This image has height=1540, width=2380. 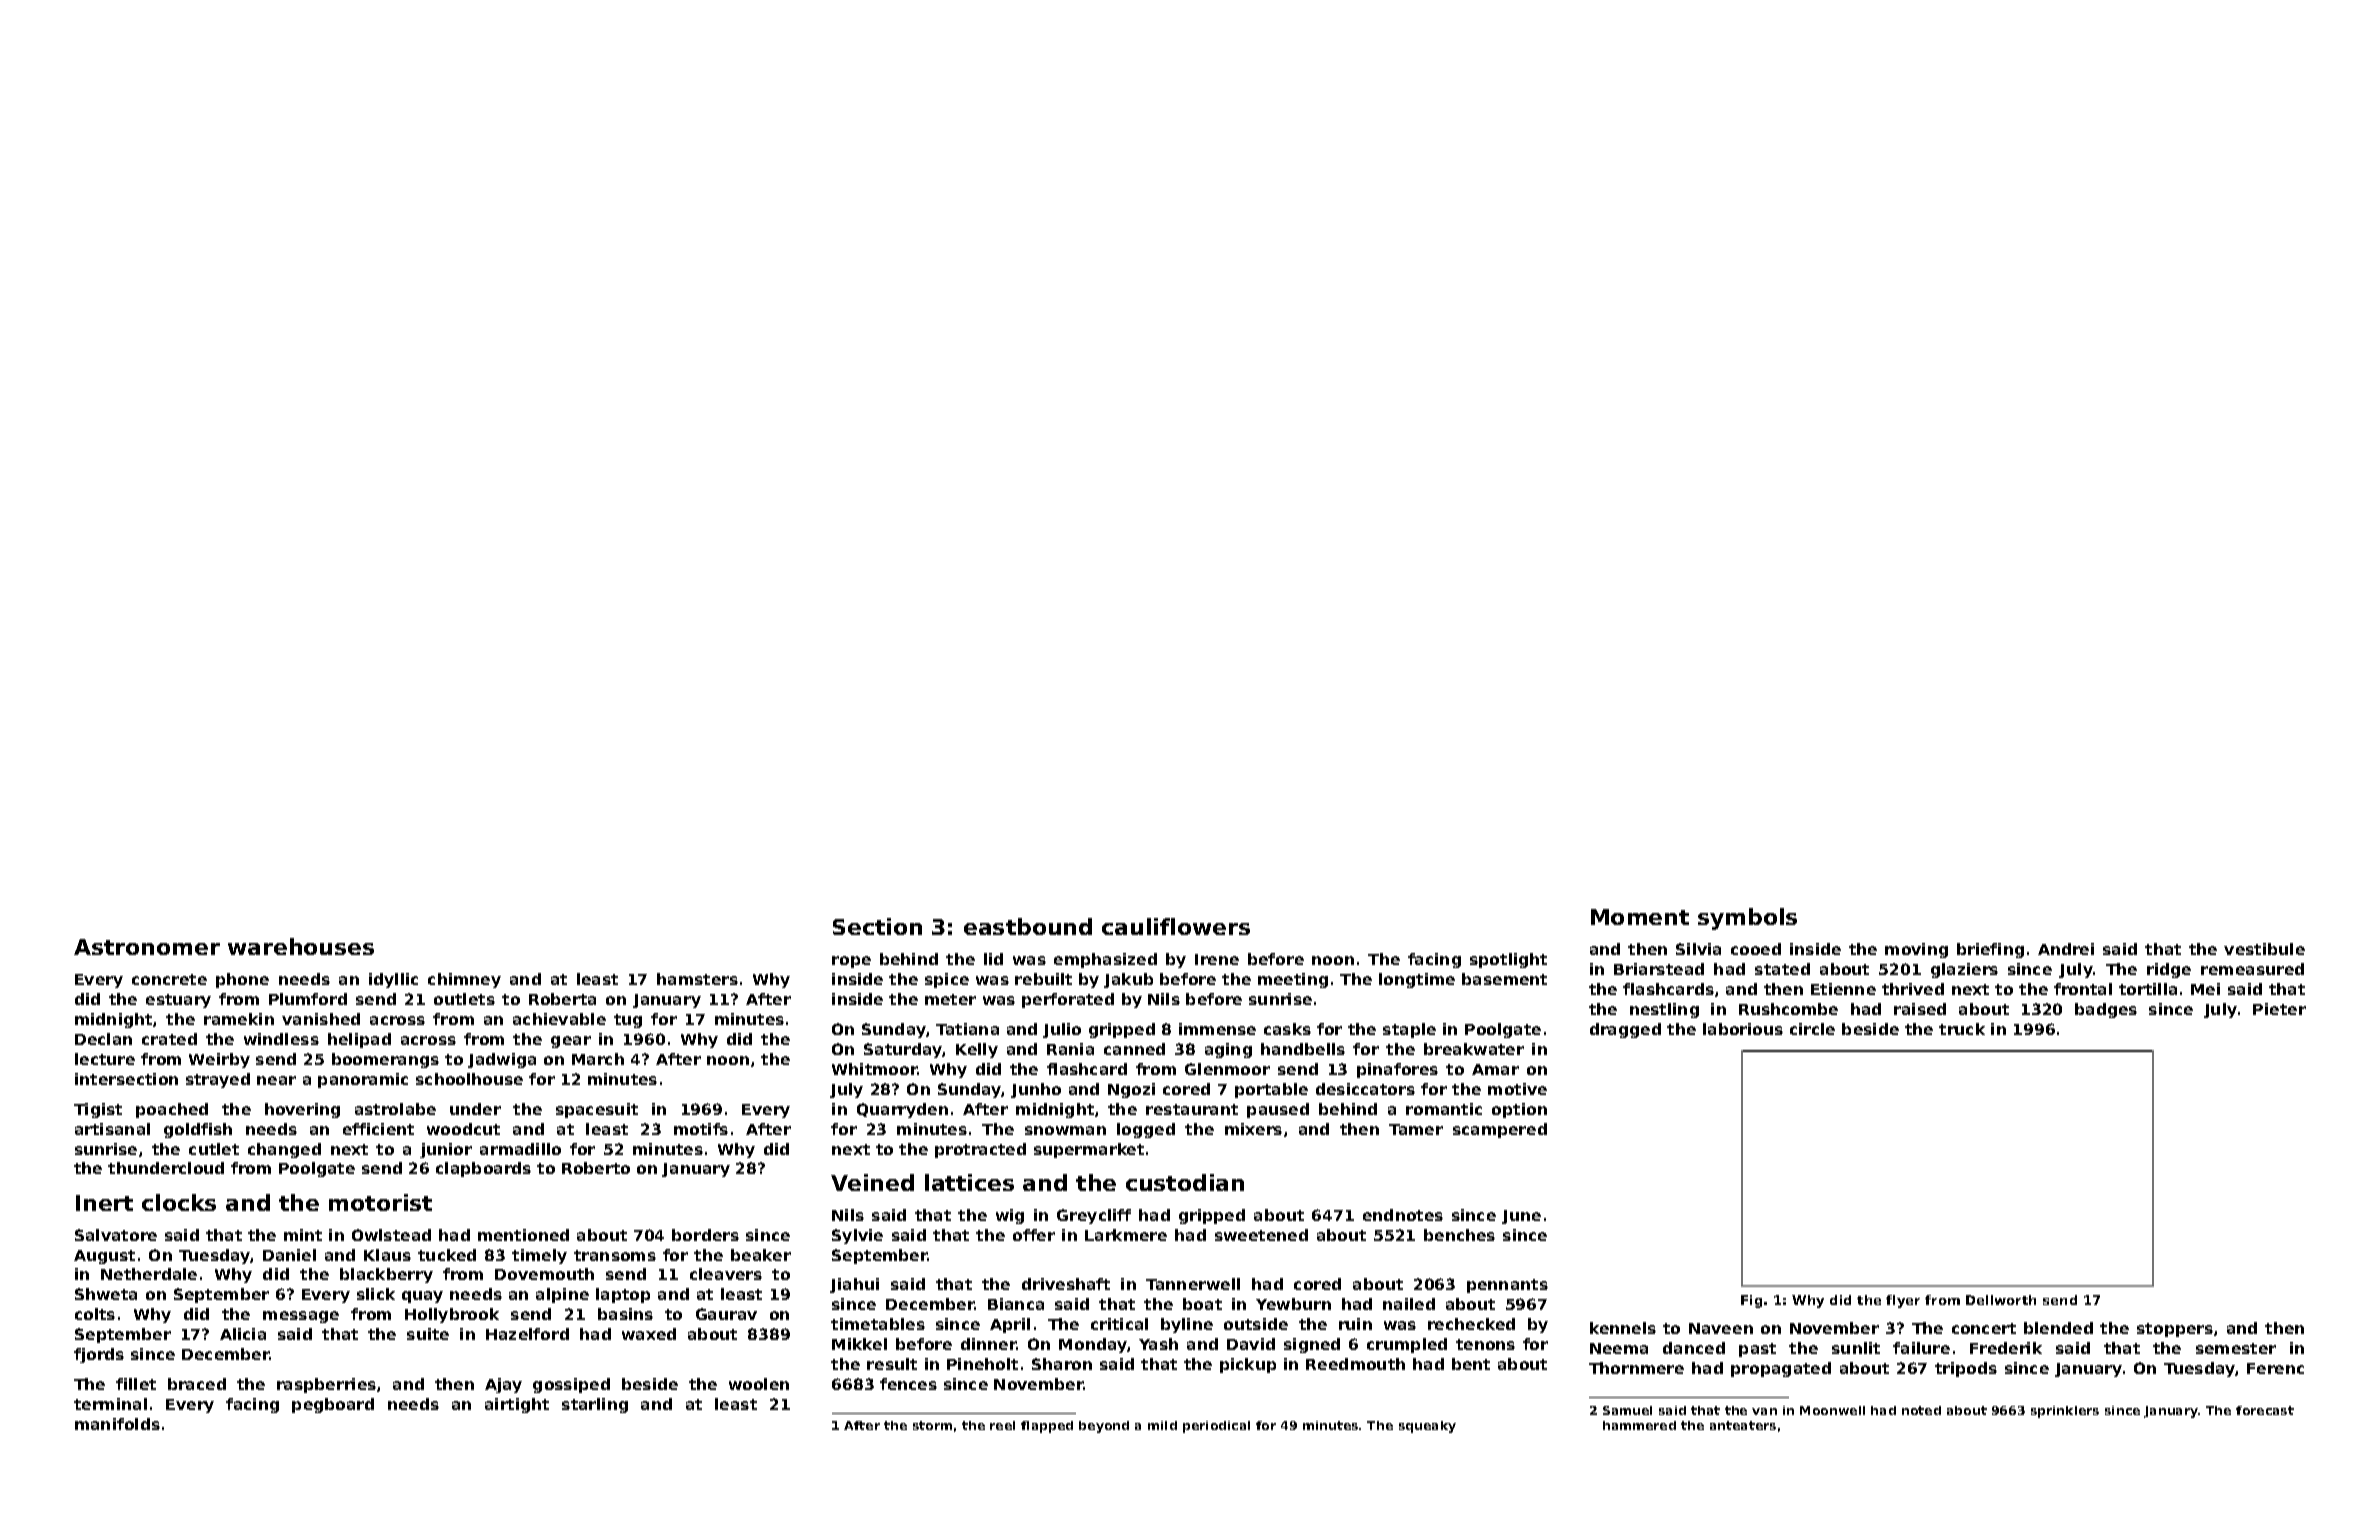 What do you see at coordinates (1176, 926) in the image?
I see `cauliflowers` at bounding box center [1176, 926].
